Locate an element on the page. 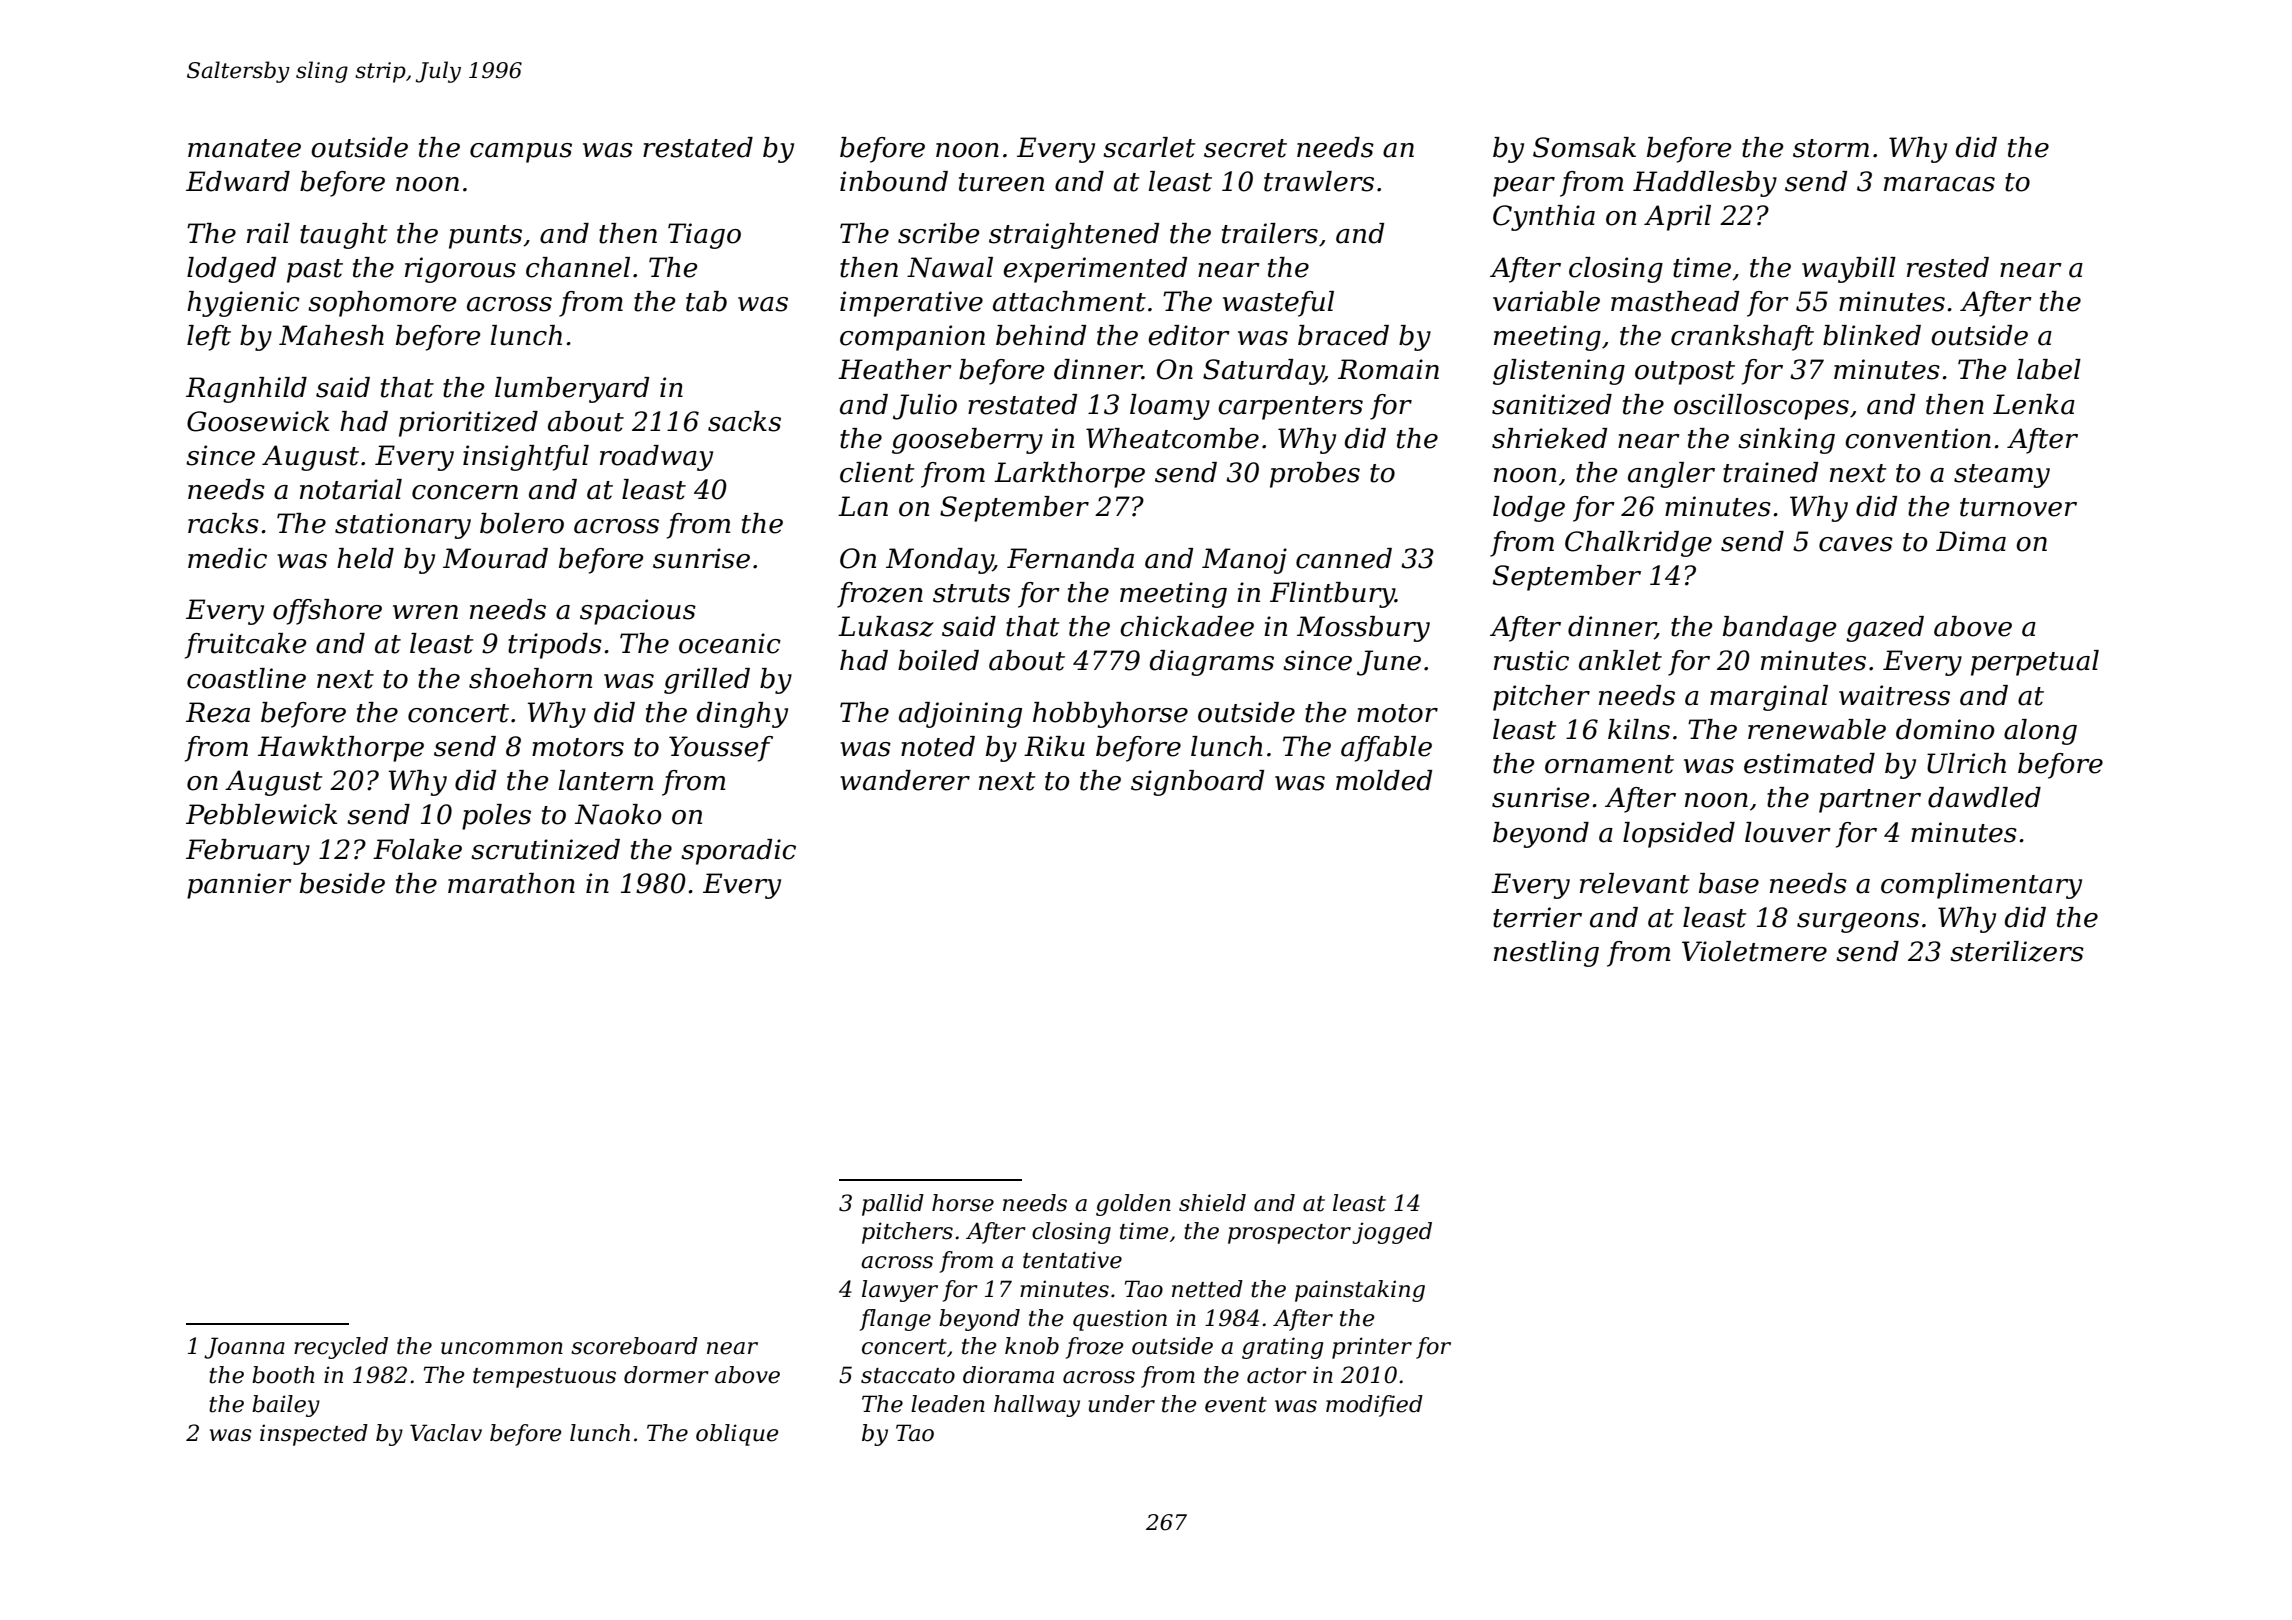  storm is located at coordinates (1831, 148).
